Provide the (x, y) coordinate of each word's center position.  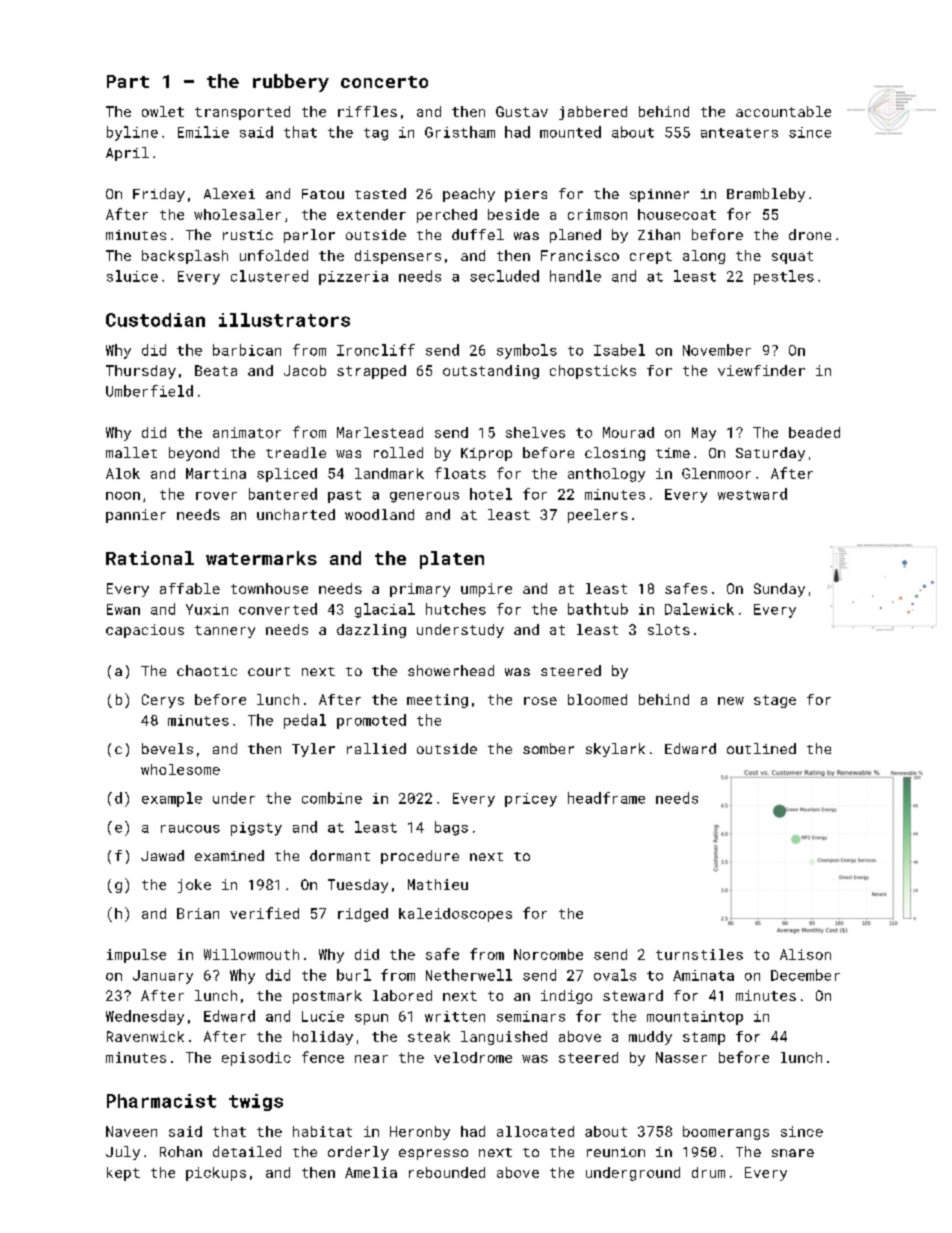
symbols (527, 351)
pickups (216, 1174)
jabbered (593, 113)
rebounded (447, 1172)
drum (708, 1172)
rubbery (291, 83)
